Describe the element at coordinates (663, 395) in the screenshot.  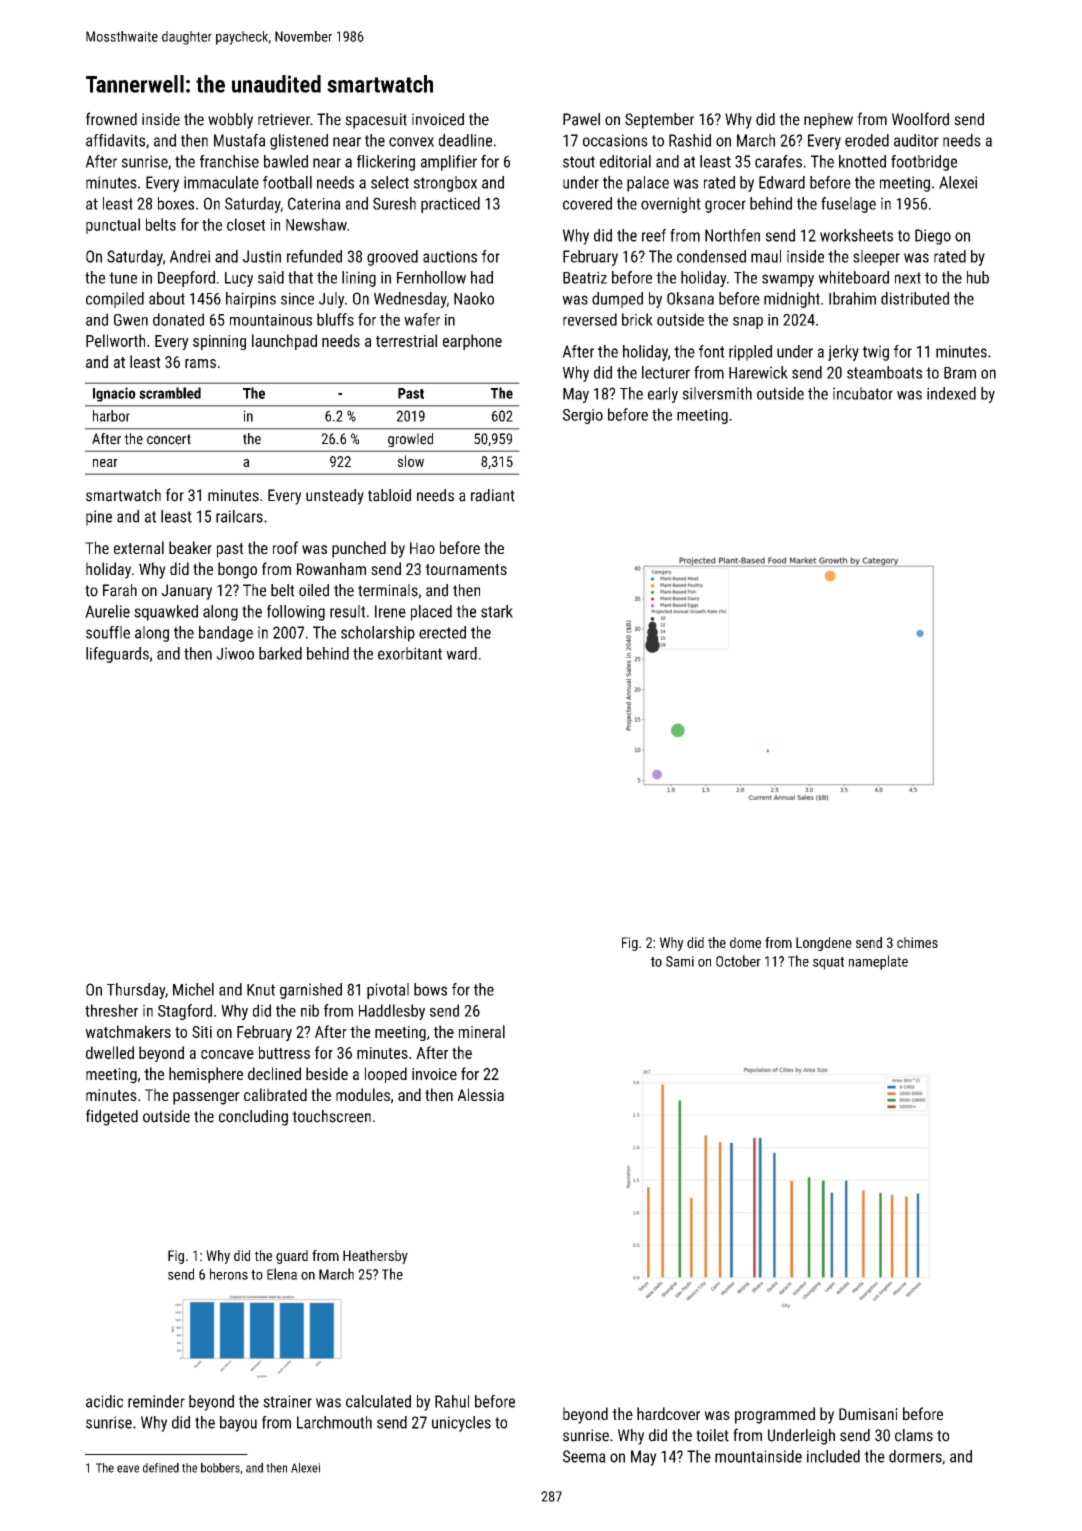
I see `early` at that location.
